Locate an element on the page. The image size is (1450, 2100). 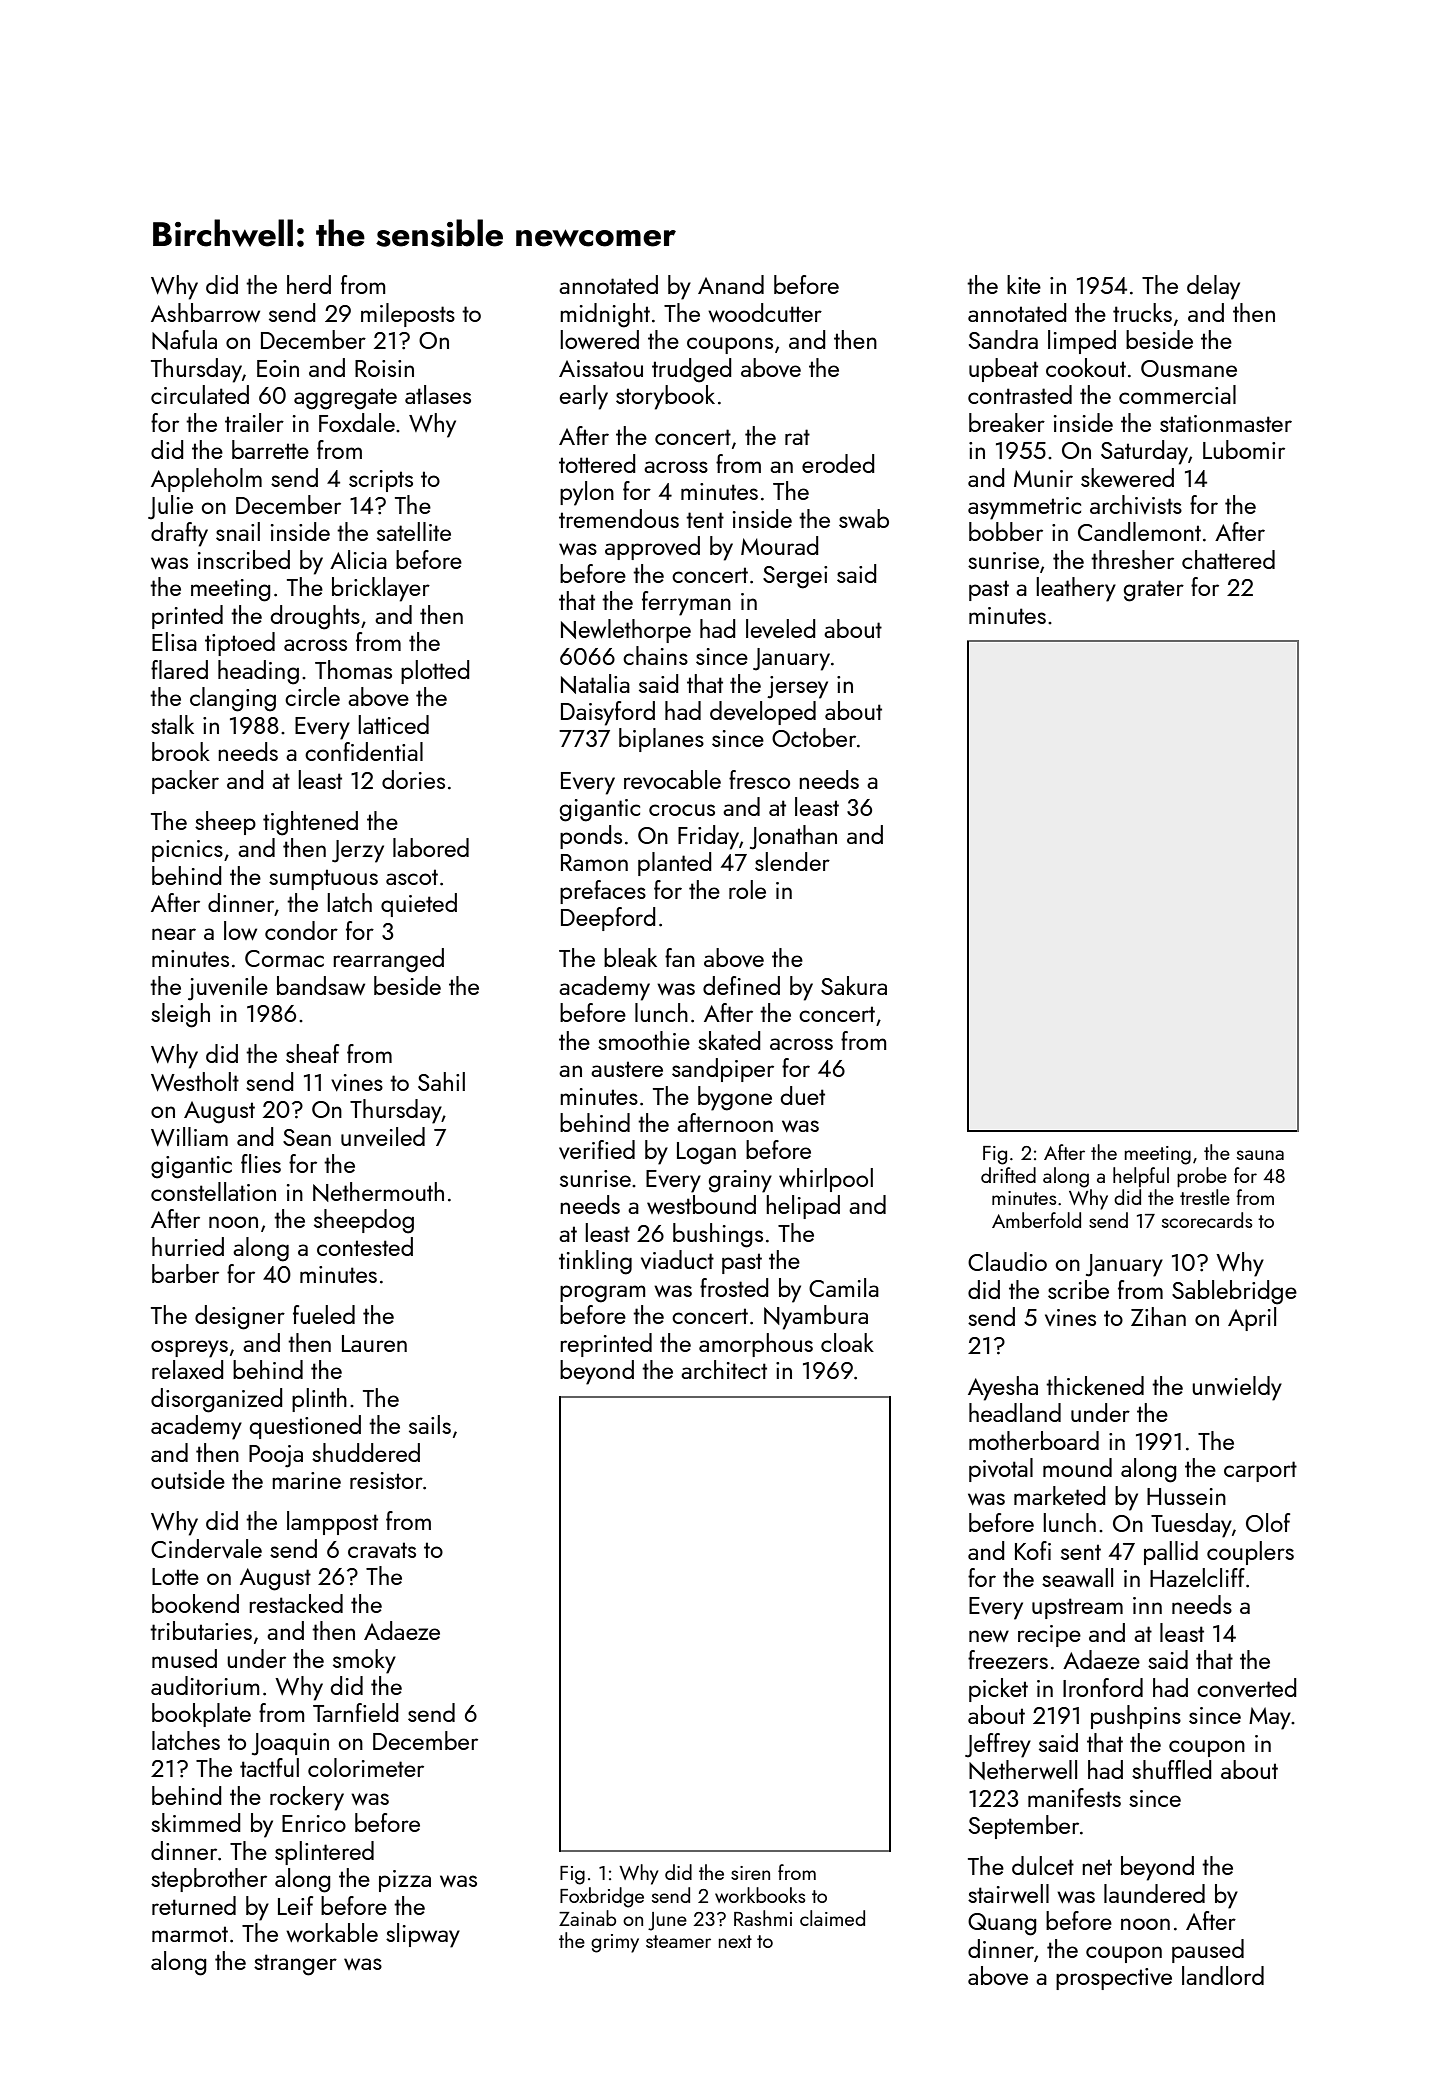
claimed is located at coordinates (832, 1918).
